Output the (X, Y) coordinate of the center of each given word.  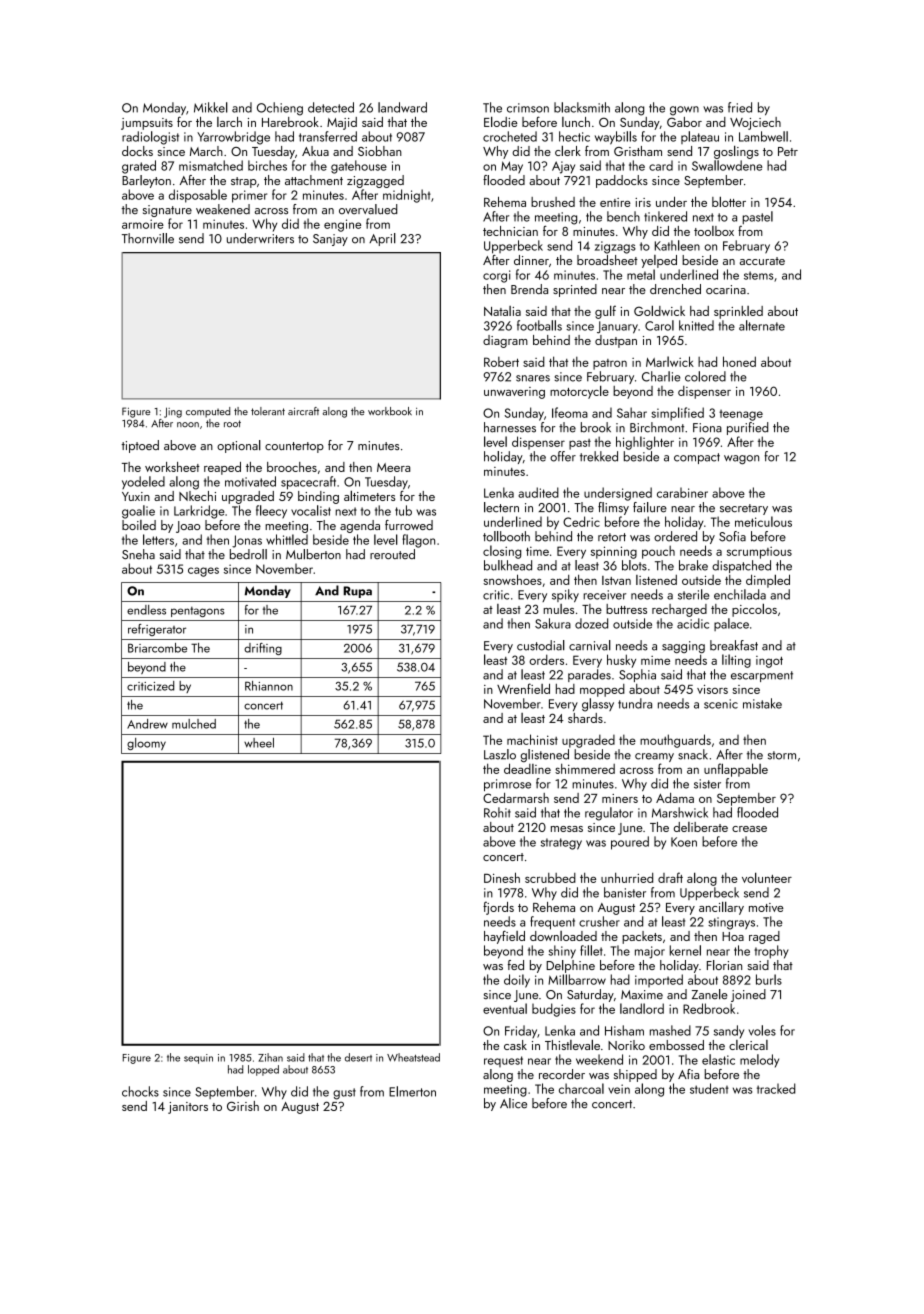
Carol (659, 325)
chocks (140, 1091)
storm (782, 755)
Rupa (357, 592)
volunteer (767, 877)
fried (740, 107)
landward (402, 107)
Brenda (529, 289)
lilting (736, 661)
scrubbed (550, 878)
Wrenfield (523, 688)
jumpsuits (147, 124)
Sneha (138, 554)
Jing (173, 412)
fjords (498, 908)
